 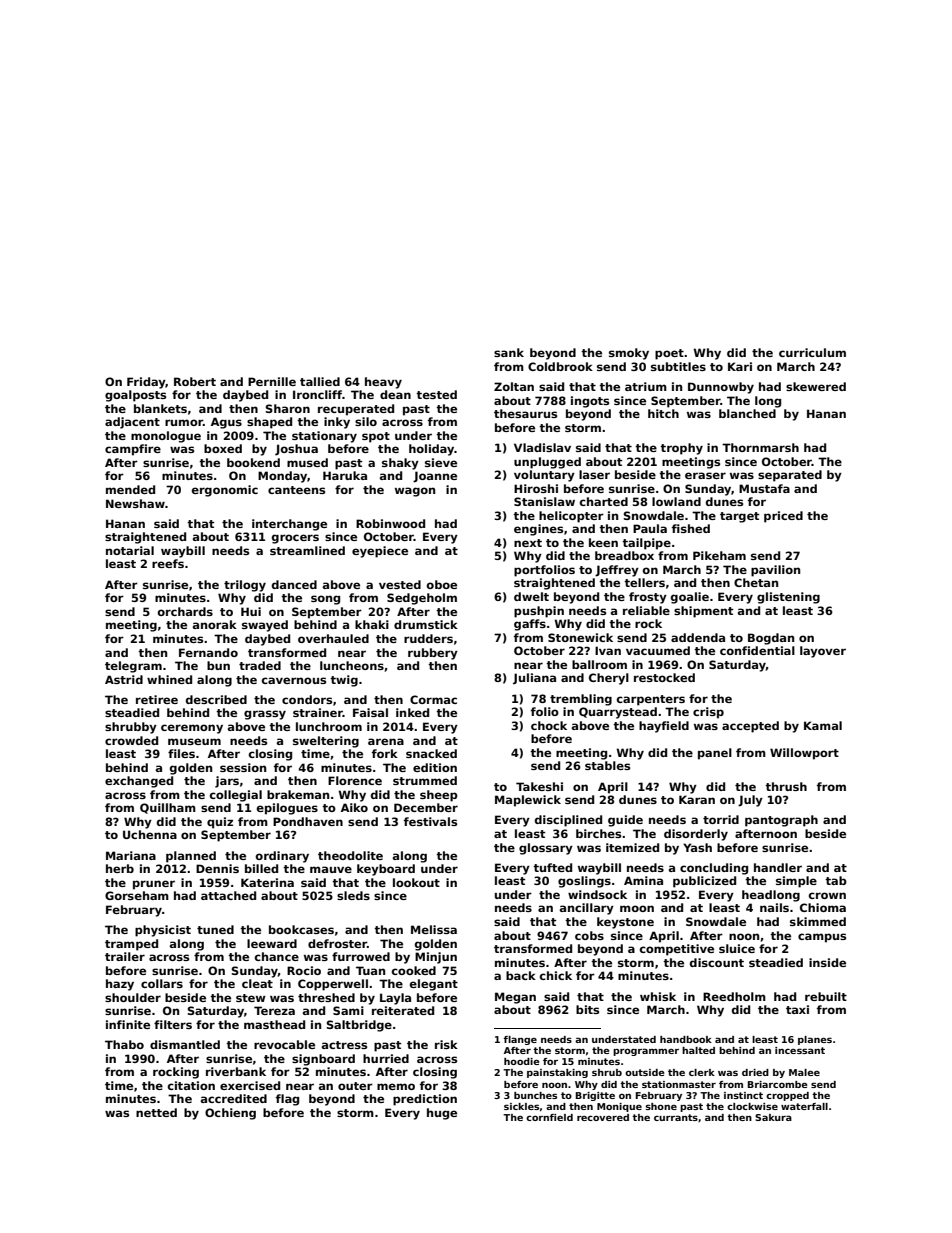 I want to click on dismantled, so click(x=185, y=1044).
